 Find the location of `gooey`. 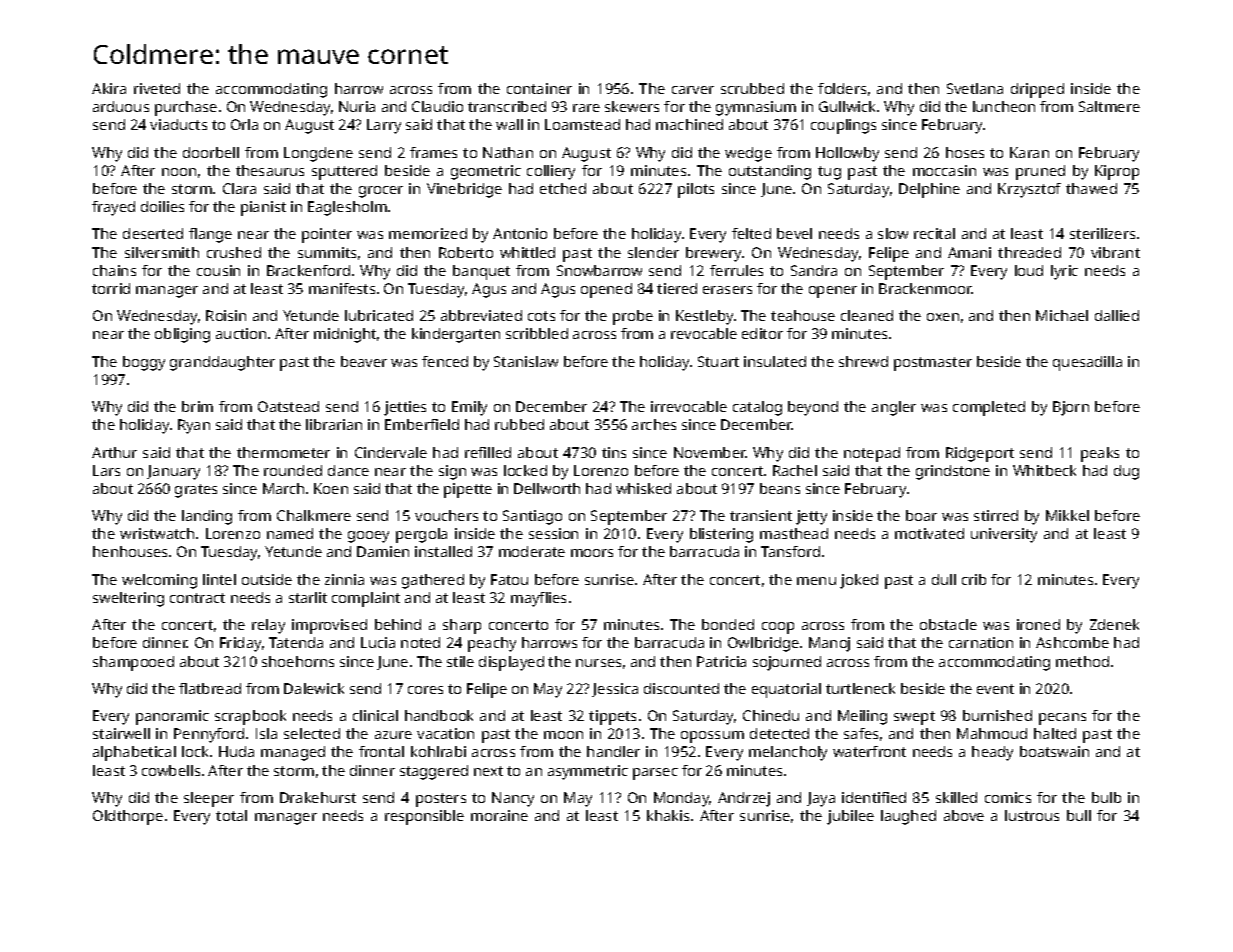

gooey is located at coordinates (368, 537).
